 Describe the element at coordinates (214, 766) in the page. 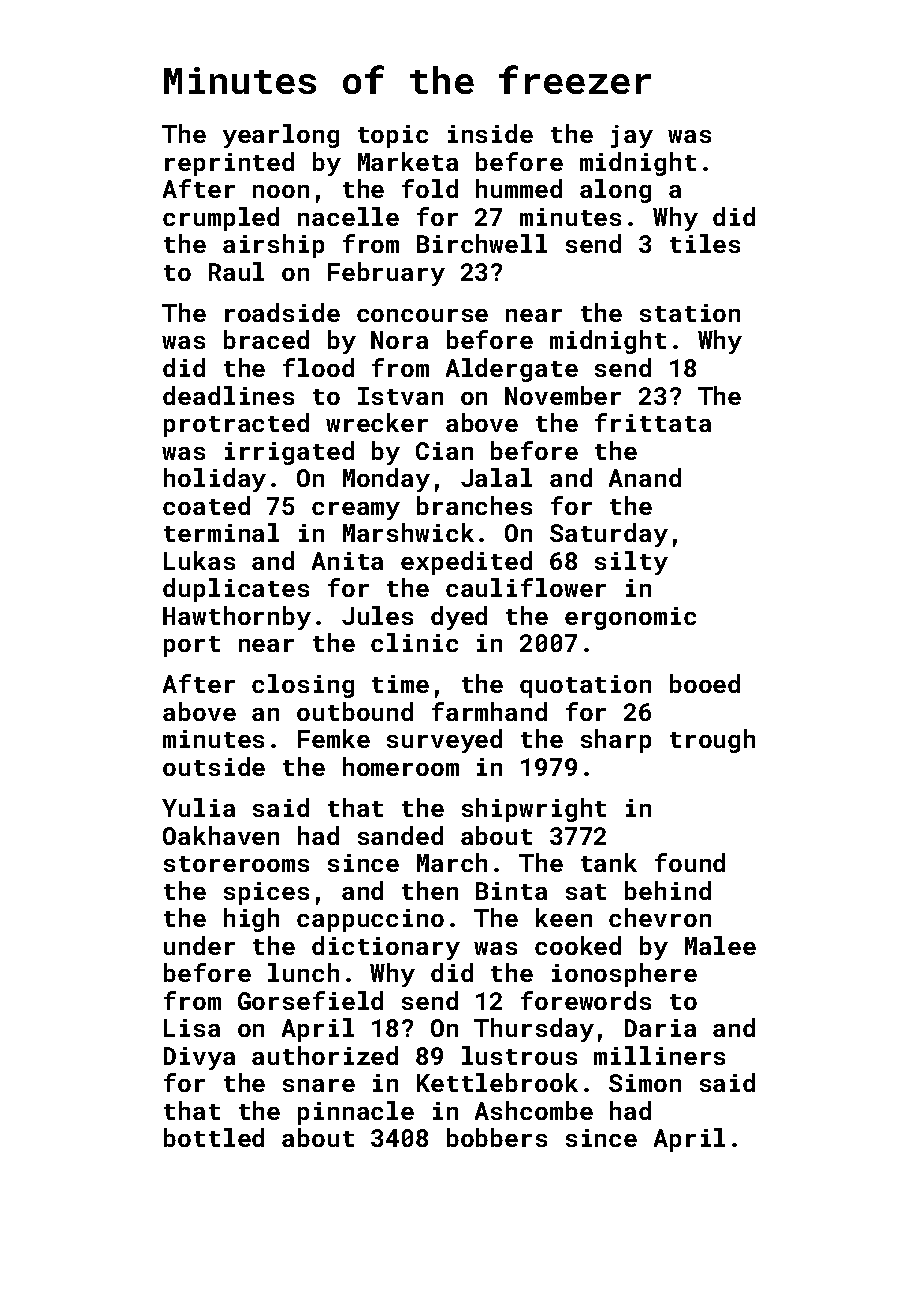

I see `outside` at that location.
